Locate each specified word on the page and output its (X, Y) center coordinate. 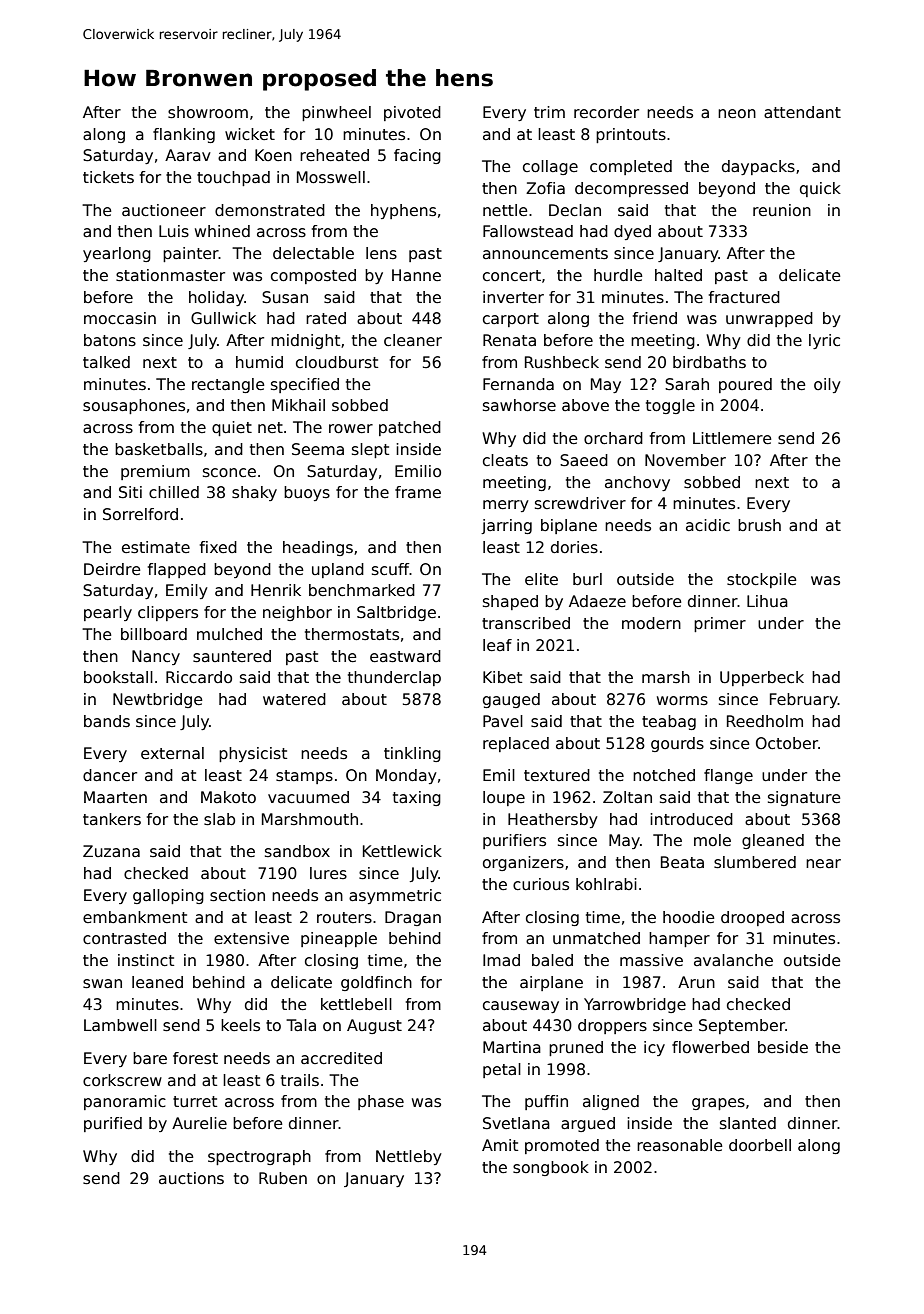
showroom (208, 112)
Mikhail (298, 405)
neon (737, 114)
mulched (229, 634)
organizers (523, 863)
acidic (708, 525)
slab (219, 819)
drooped (752, 918)
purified (113, 1124)
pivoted (412, 113)
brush (759, 525)
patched (410, 428)
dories (574, 547)
